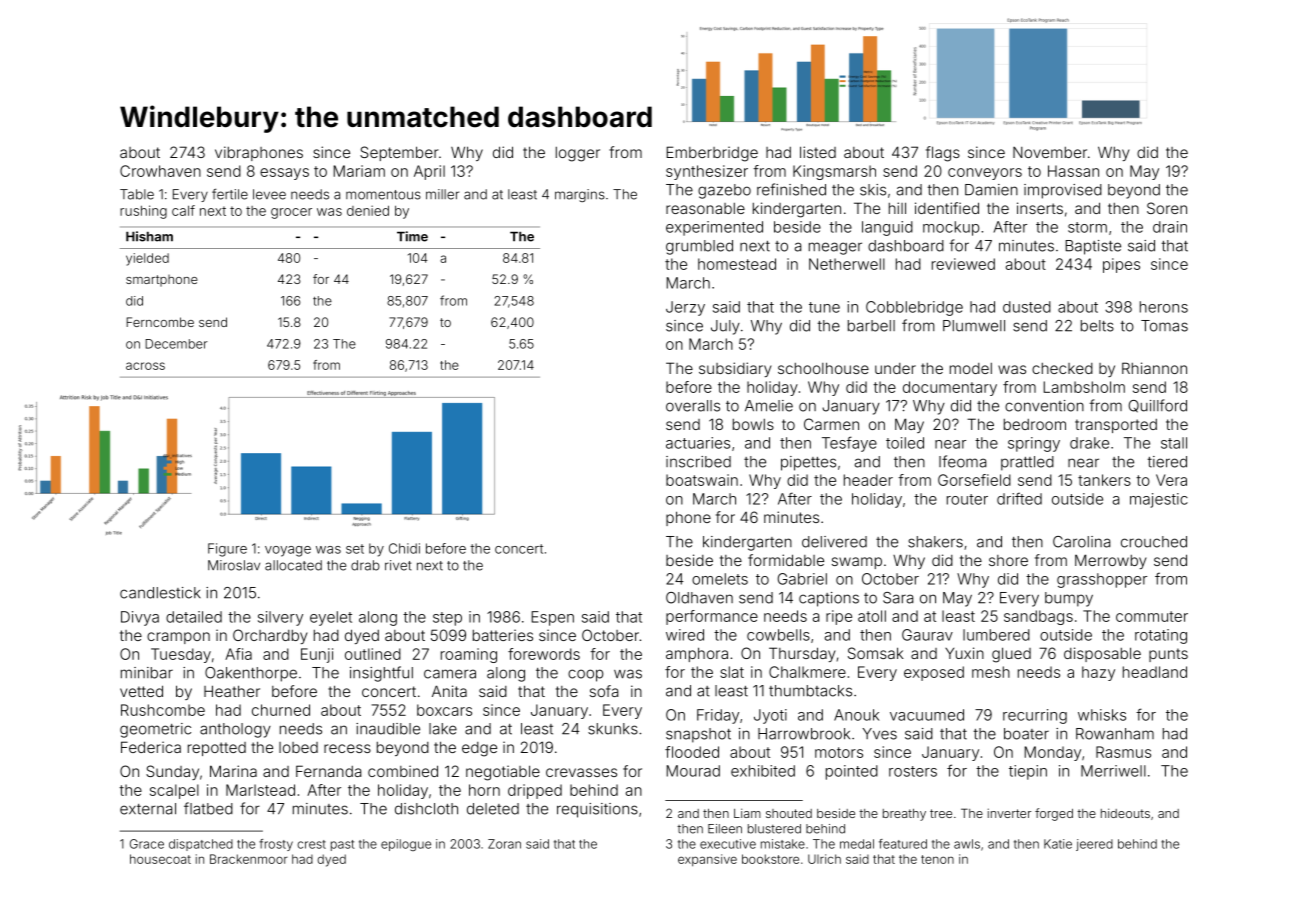 Image resolution: width=1308 pixels, height=924 pixels. What do you see at coordinates (1087, 227) in the screenshot?
I see `storm` at bounding box center [1087, 227].
